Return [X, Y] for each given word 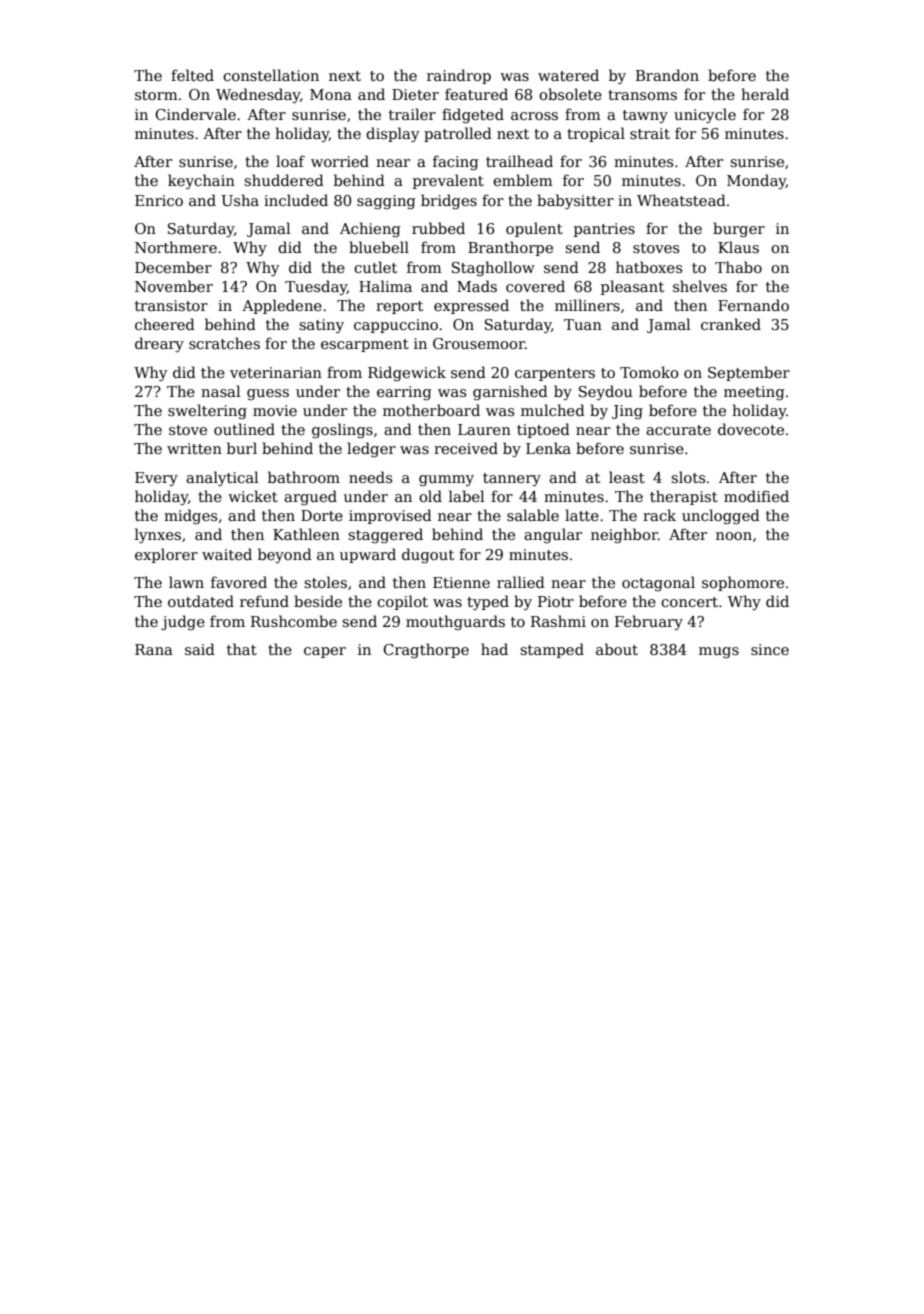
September [749, 373]
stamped [552, 650]
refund [264, 601]
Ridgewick [407, 373]
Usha [240, 200]
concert [689, 602]
